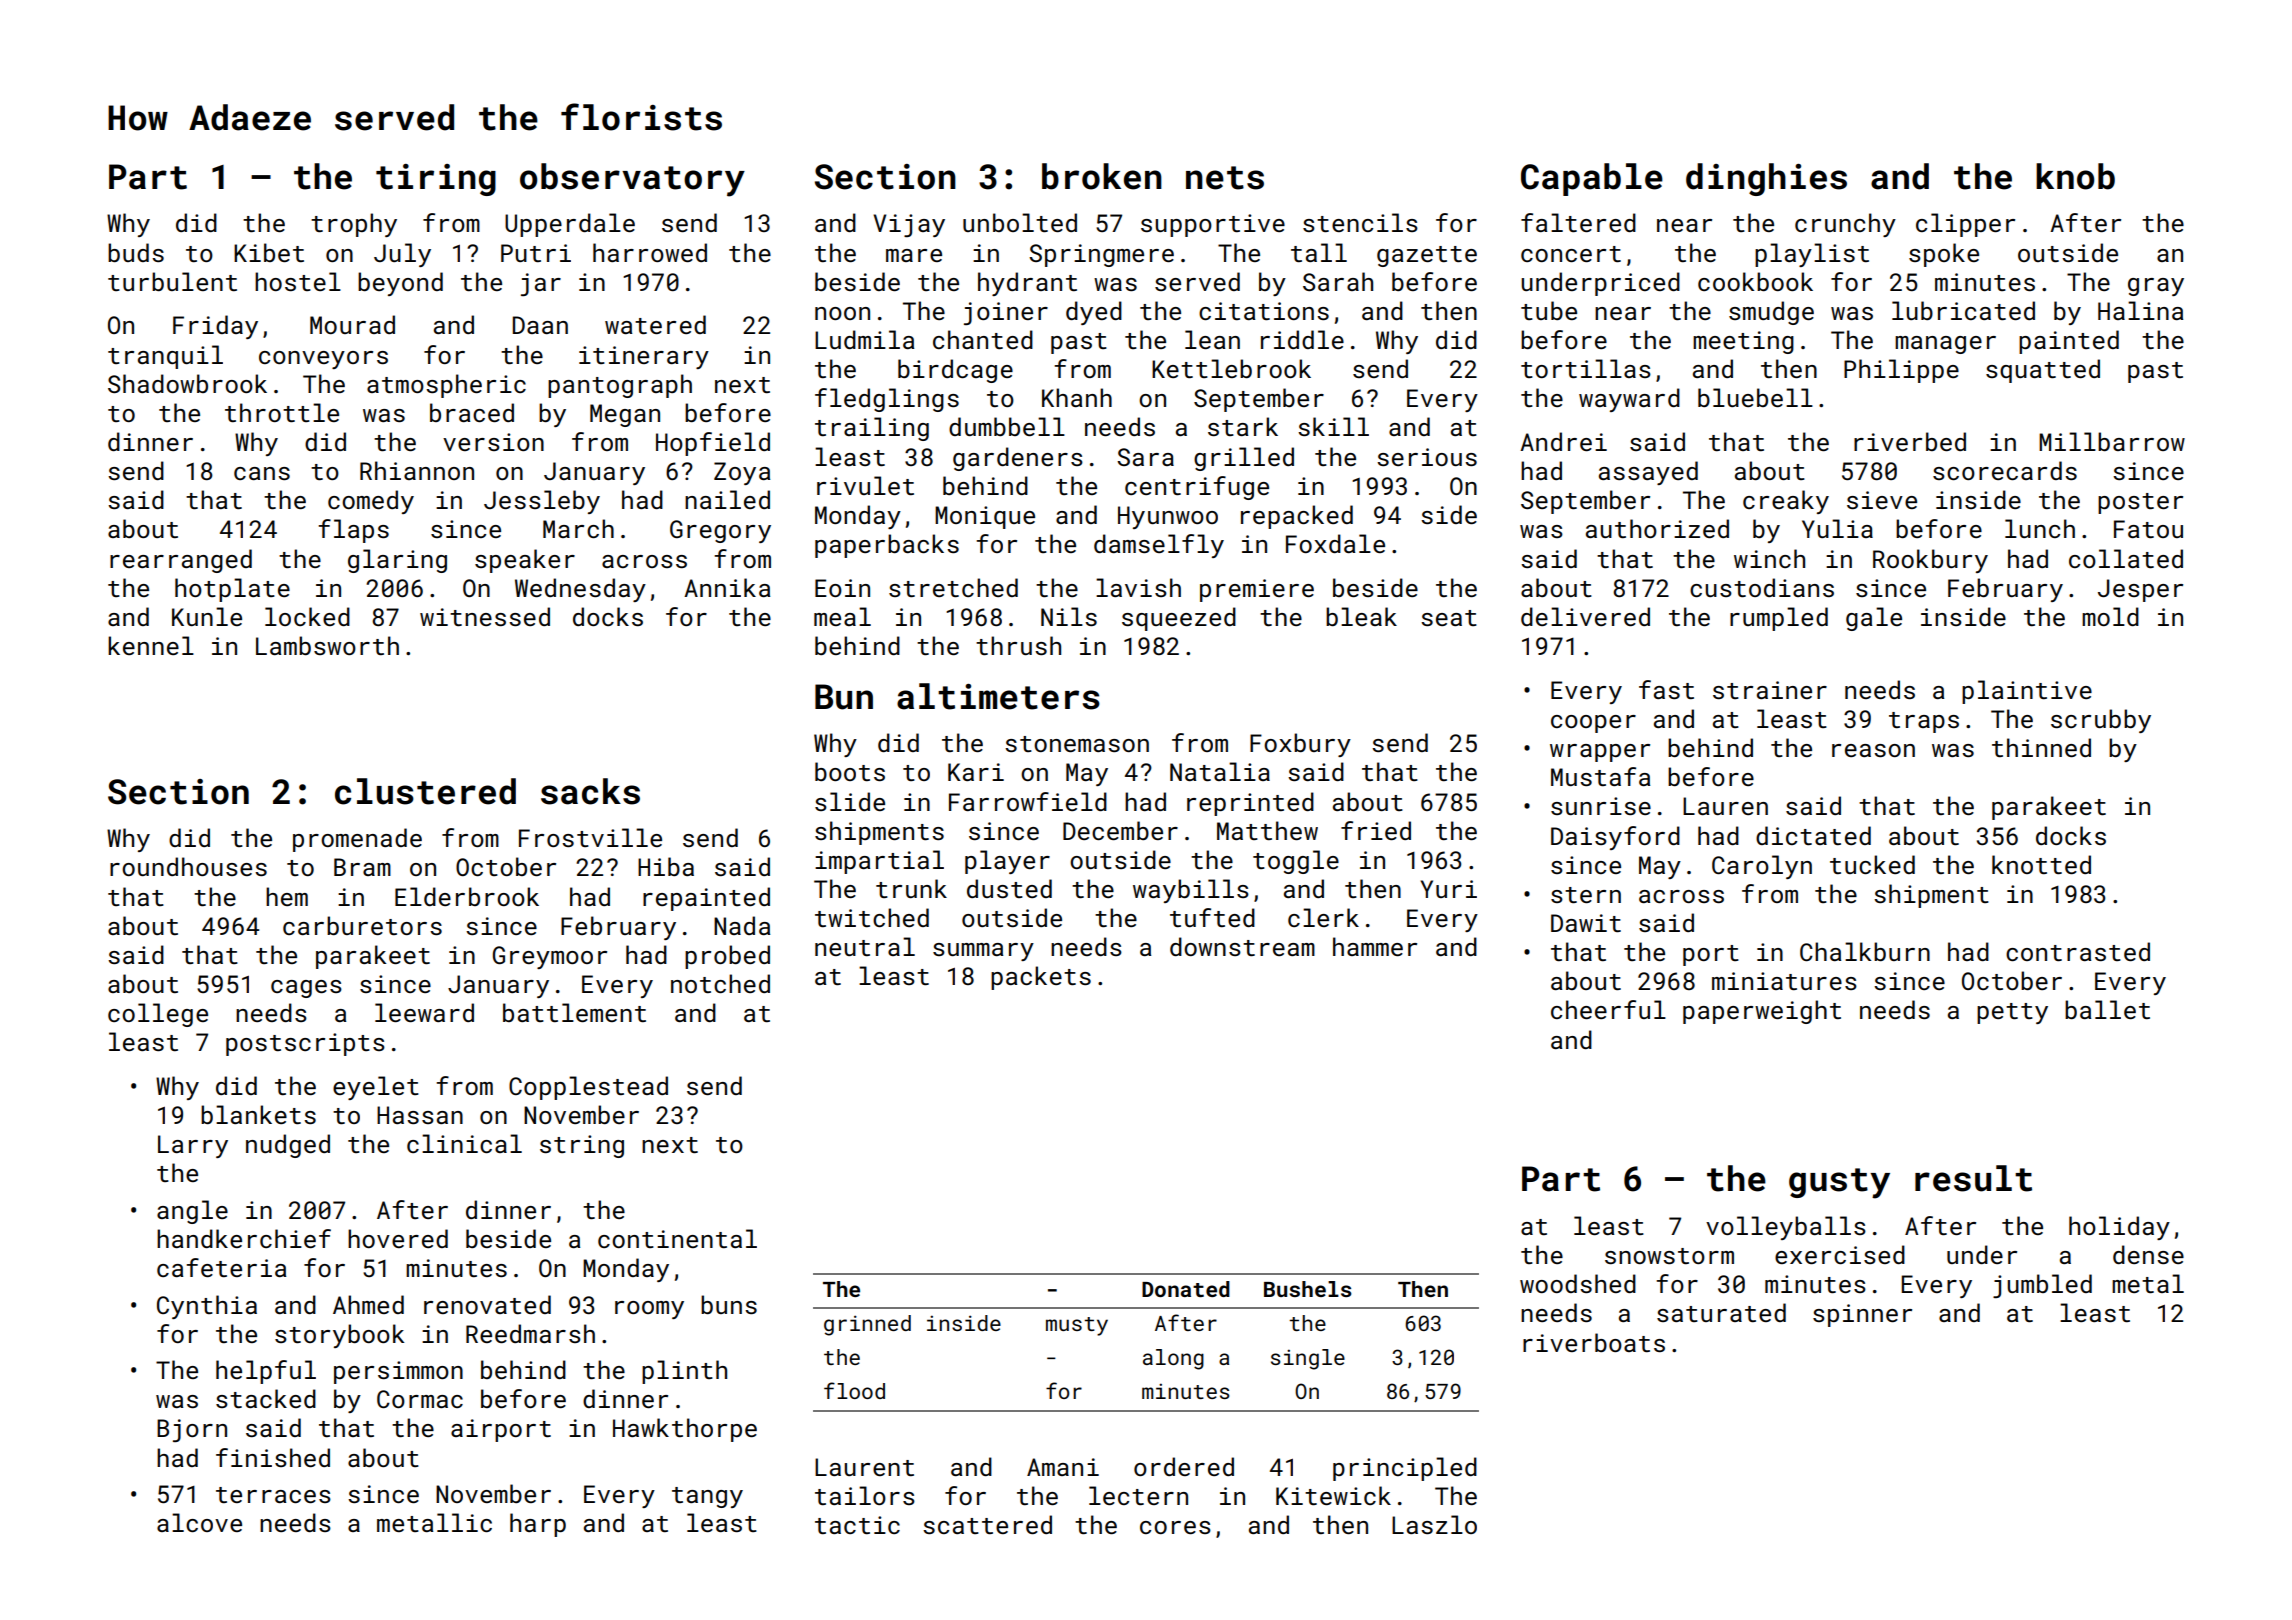  Describe the element at coordinates (1102, 176) in the image. I see `broken` at that location.
